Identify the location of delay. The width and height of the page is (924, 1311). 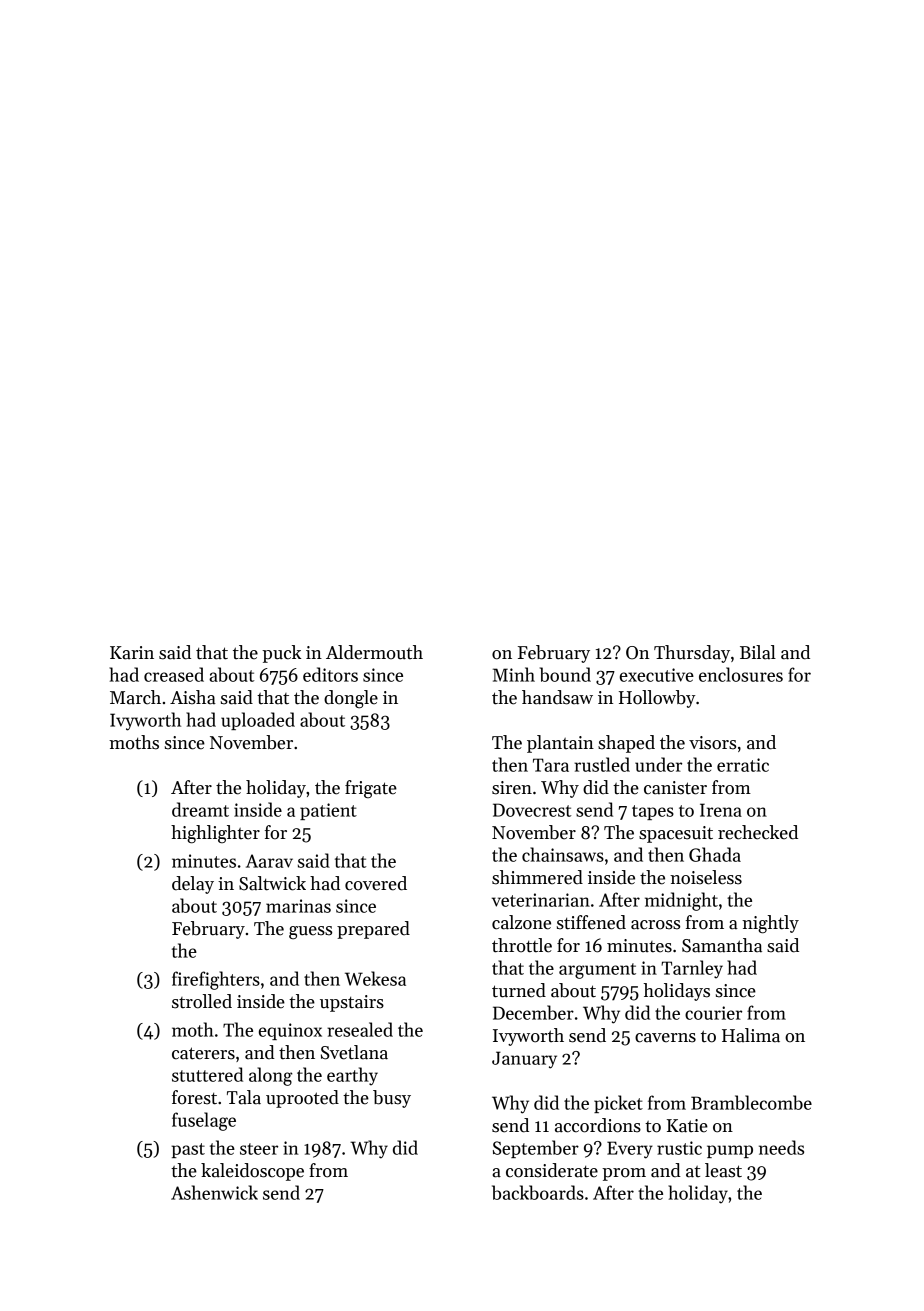
(193, 885).
